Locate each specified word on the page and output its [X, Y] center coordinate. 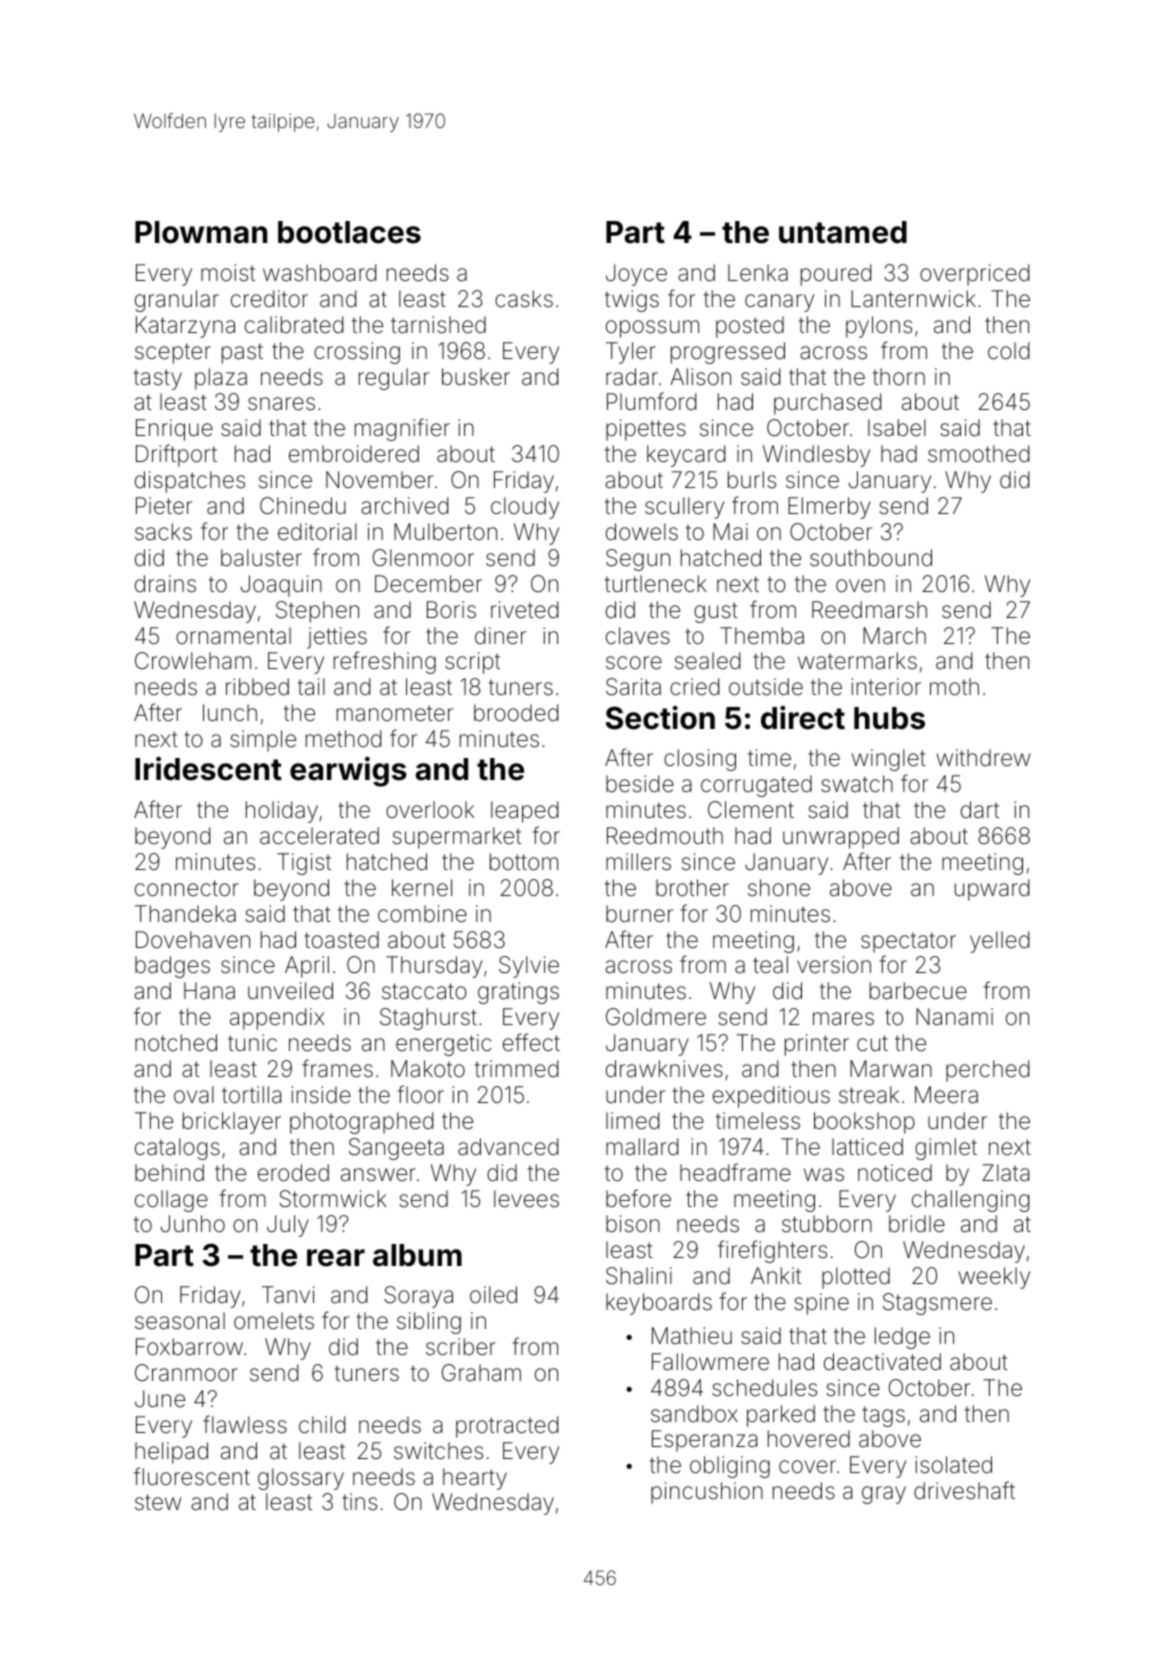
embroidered [354, 454]
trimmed [516, 1069]
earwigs [348, 772]
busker [476, 377]
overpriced [974, 275]
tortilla [251, 1095]
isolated [953, 1465]
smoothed [978, 454]
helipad [171, 1453]
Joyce [636, 275]
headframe [735, 1172]
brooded [516, 713]
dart [980, 810]
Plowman [201, 232]
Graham [481, 1373]
